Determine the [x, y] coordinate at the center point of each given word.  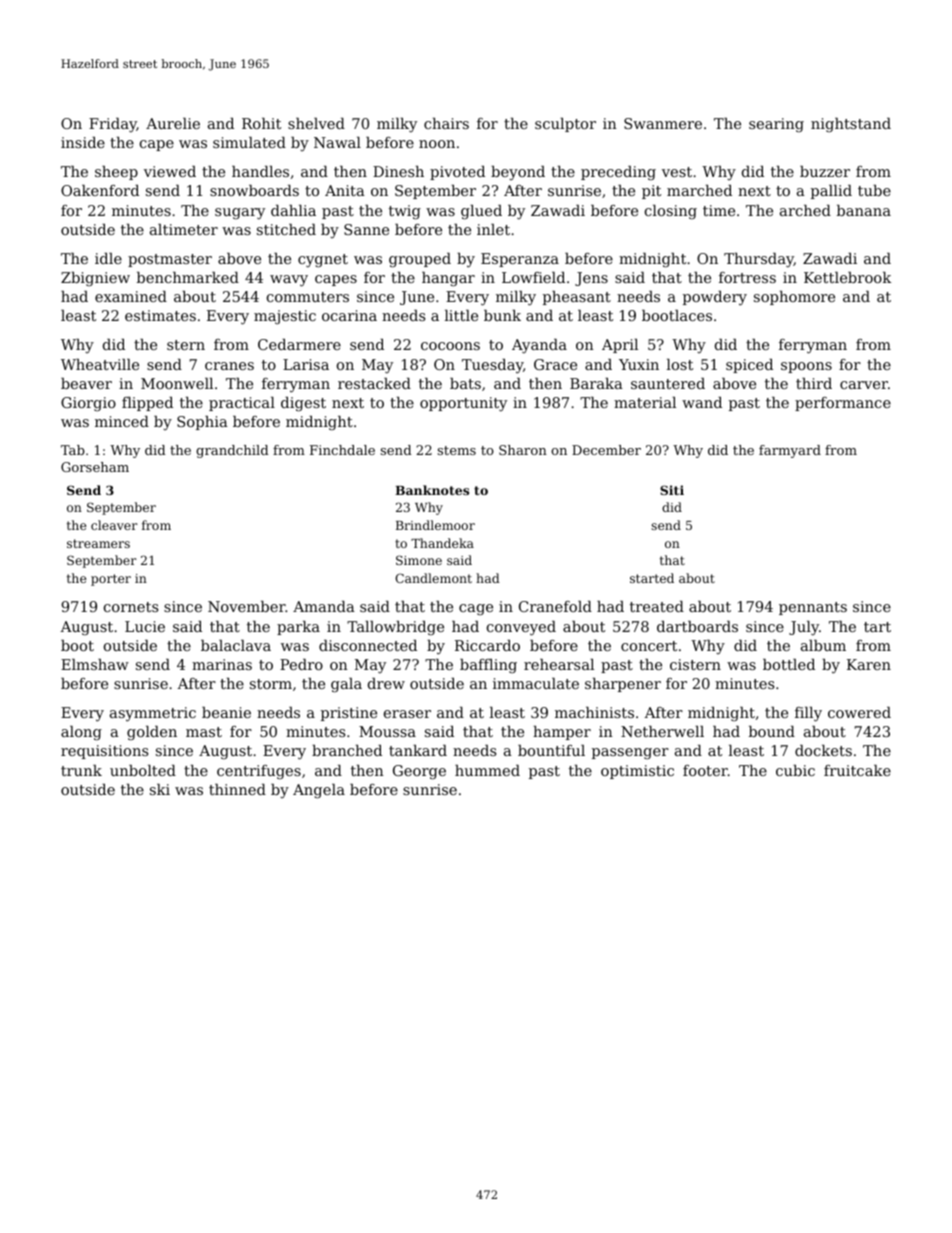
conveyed [521, 628]
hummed [487, 770]
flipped [147, 404]
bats [465, 383]
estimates [160, 315]
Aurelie [173, 123]
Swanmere [663, 123]
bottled [789, 664]
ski [160, 789]
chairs [446, 123]
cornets [131, 607]
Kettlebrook [847, 277]
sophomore [794, 298]
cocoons [450, 346]
